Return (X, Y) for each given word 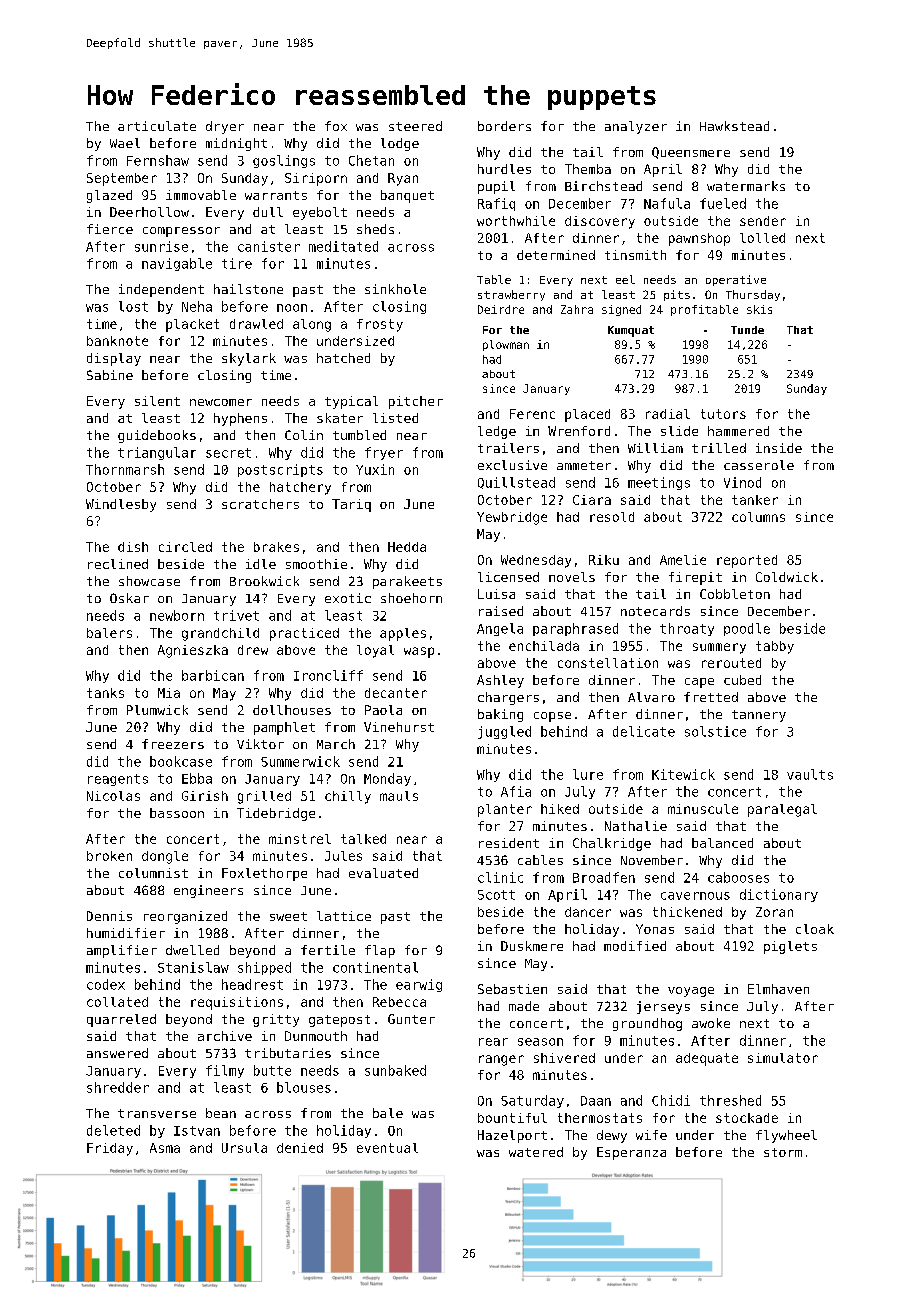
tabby (775, 647)
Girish (205, 796)
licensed (508, 577)
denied (300, 1148)
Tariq (351, 505)
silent (157, 401)
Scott (496, 895)
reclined (118, 564)
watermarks (746, 186)
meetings (659, 483)
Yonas (655, 929)
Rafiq (496, 204)
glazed (109, 196)
